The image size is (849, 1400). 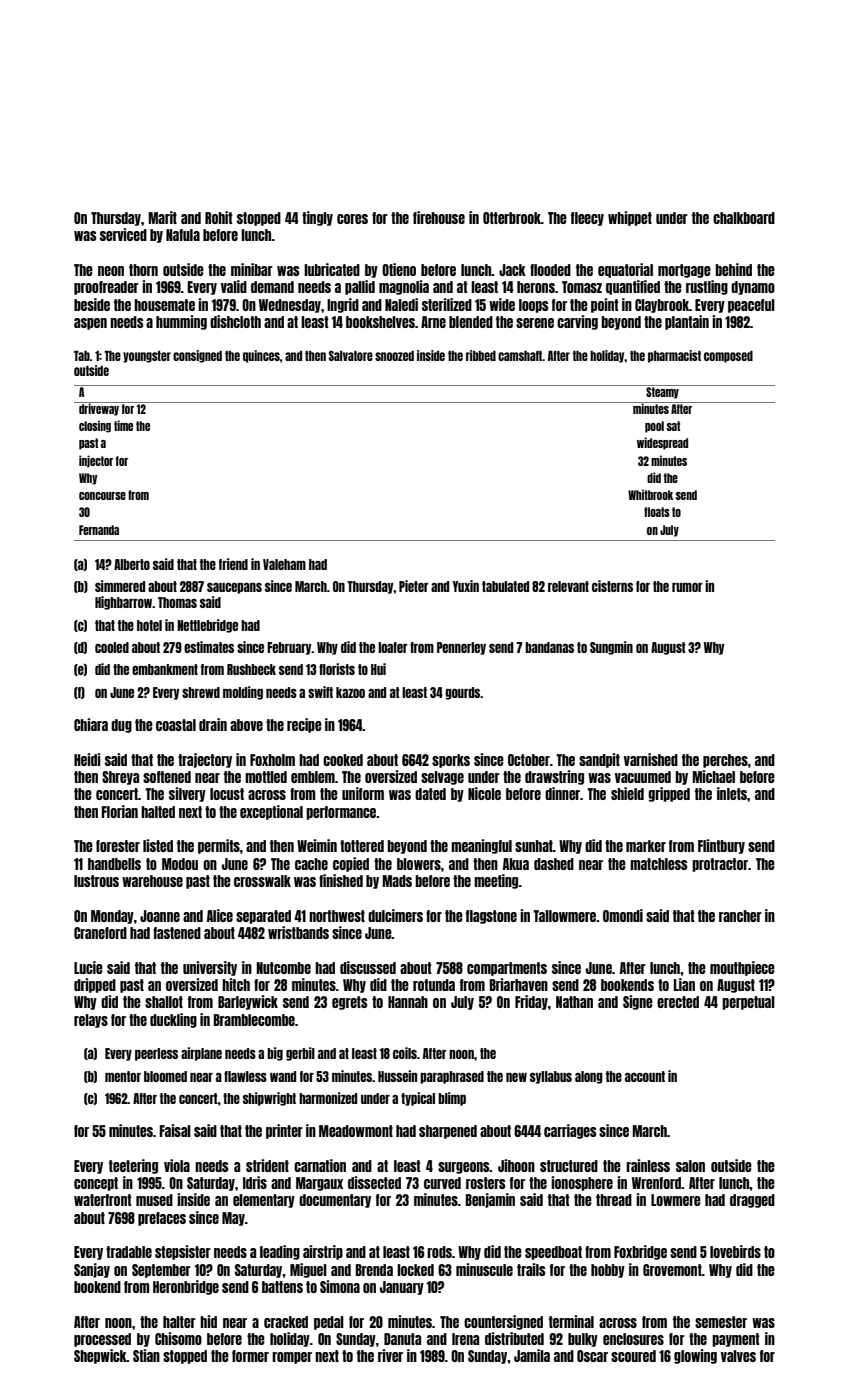 I want to click on pedal, so click(x=329, y=1323).
